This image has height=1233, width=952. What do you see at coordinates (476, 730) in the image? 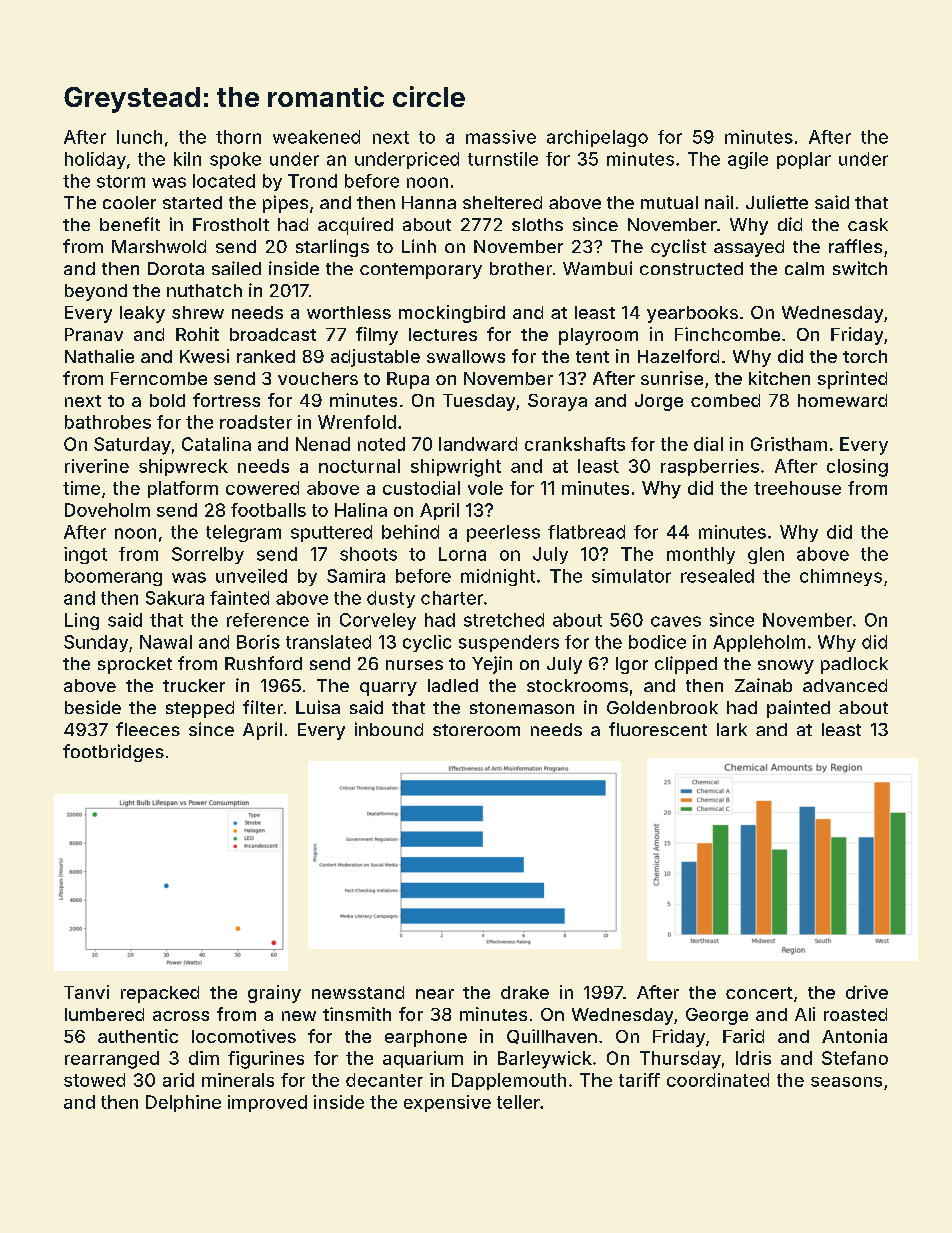
I see `storeroom` at bounding box center [476, 730].
